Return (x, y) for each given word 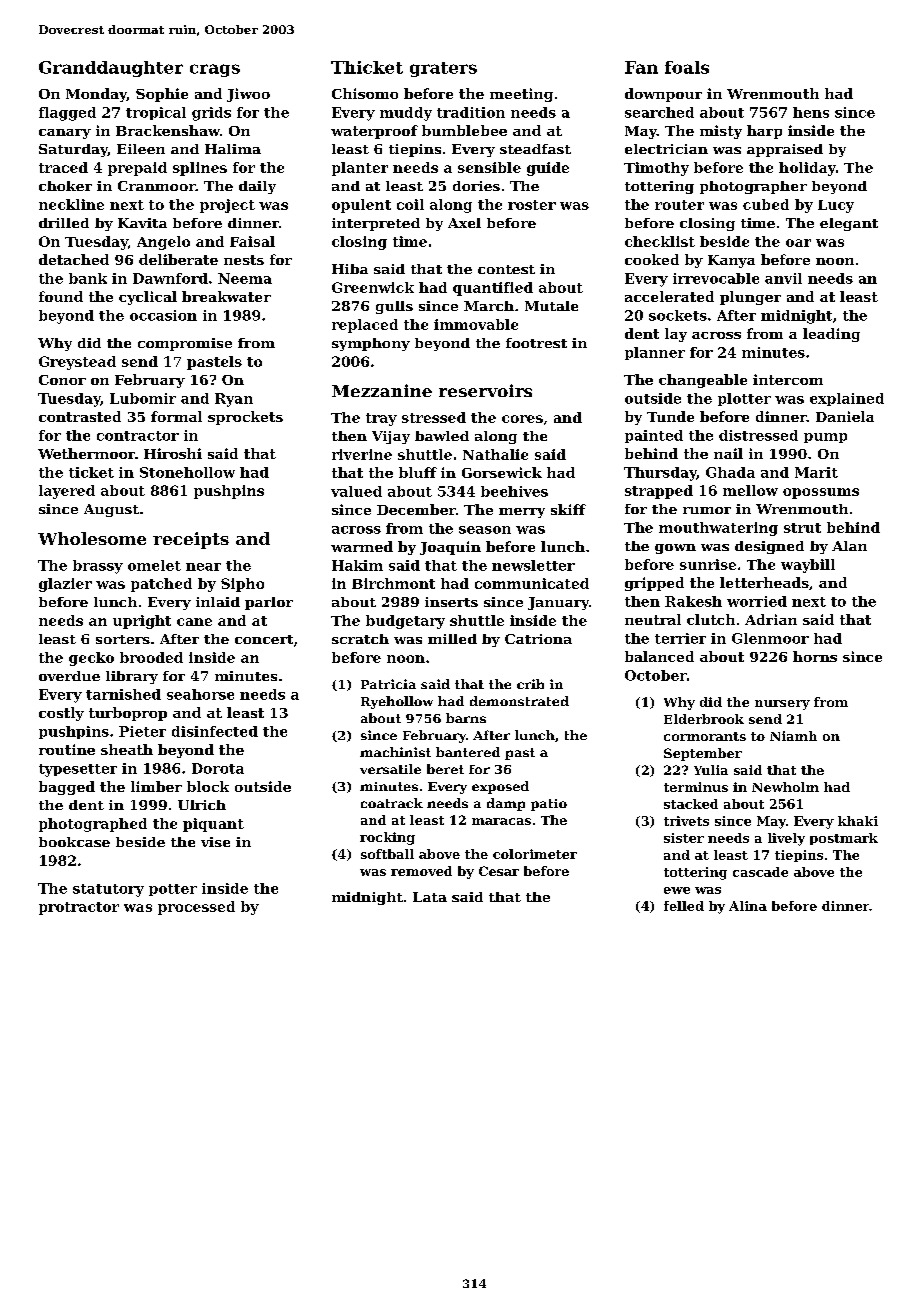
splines (200, 169)
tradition (471, 112)
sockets (678, 315)
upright (142, 622)
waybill (808, 566)
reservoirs (485, 390)
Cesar (499, 871)
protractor (79, 908)
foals (687, 67)
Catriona (538, 639)
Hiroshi (173, 453)
